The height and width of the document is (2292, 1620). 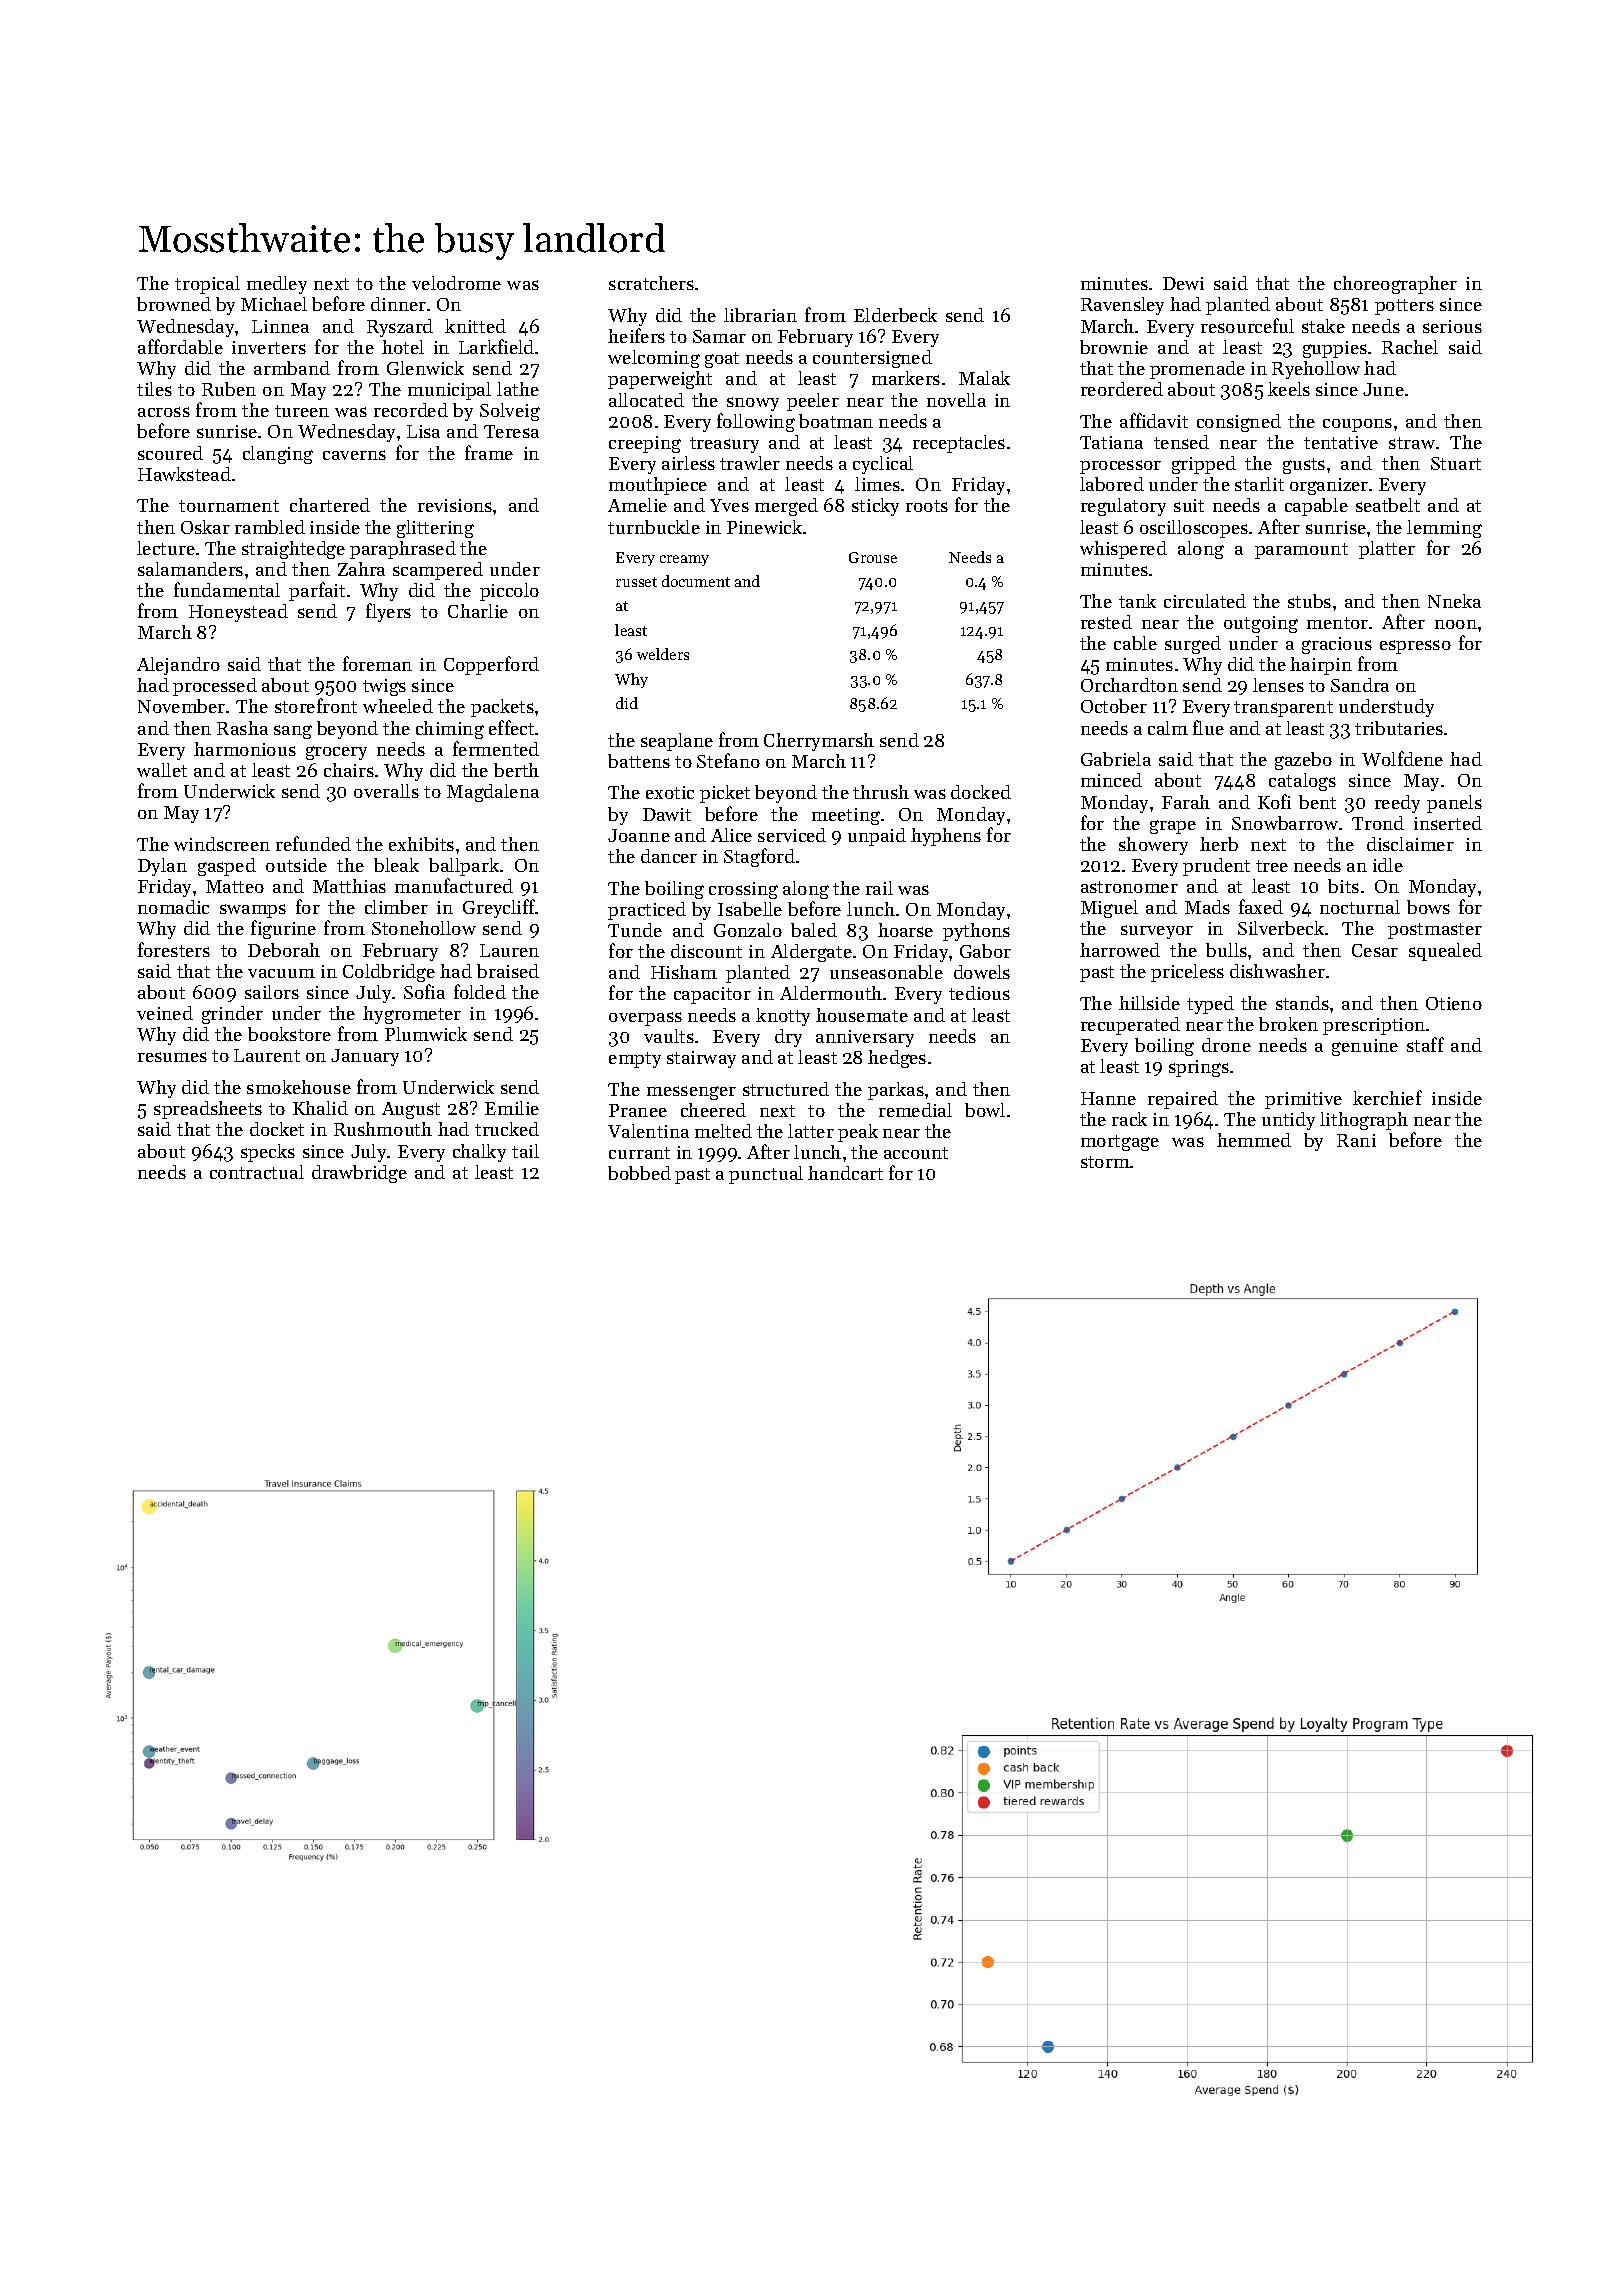 I want to click on tensed, so click(x=1181, y=442).
